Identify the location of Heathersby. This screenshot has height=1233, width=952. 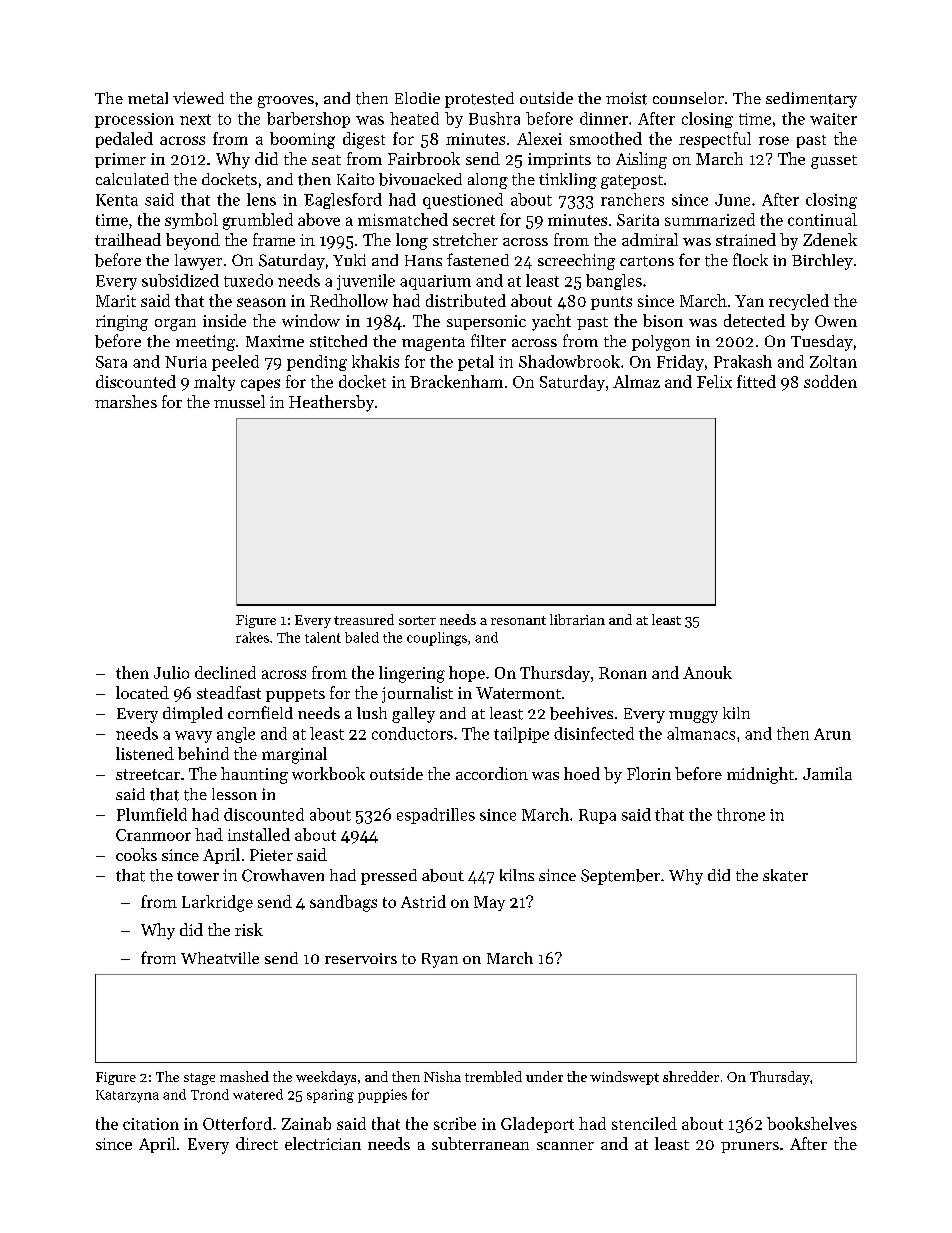
(331, 403).
